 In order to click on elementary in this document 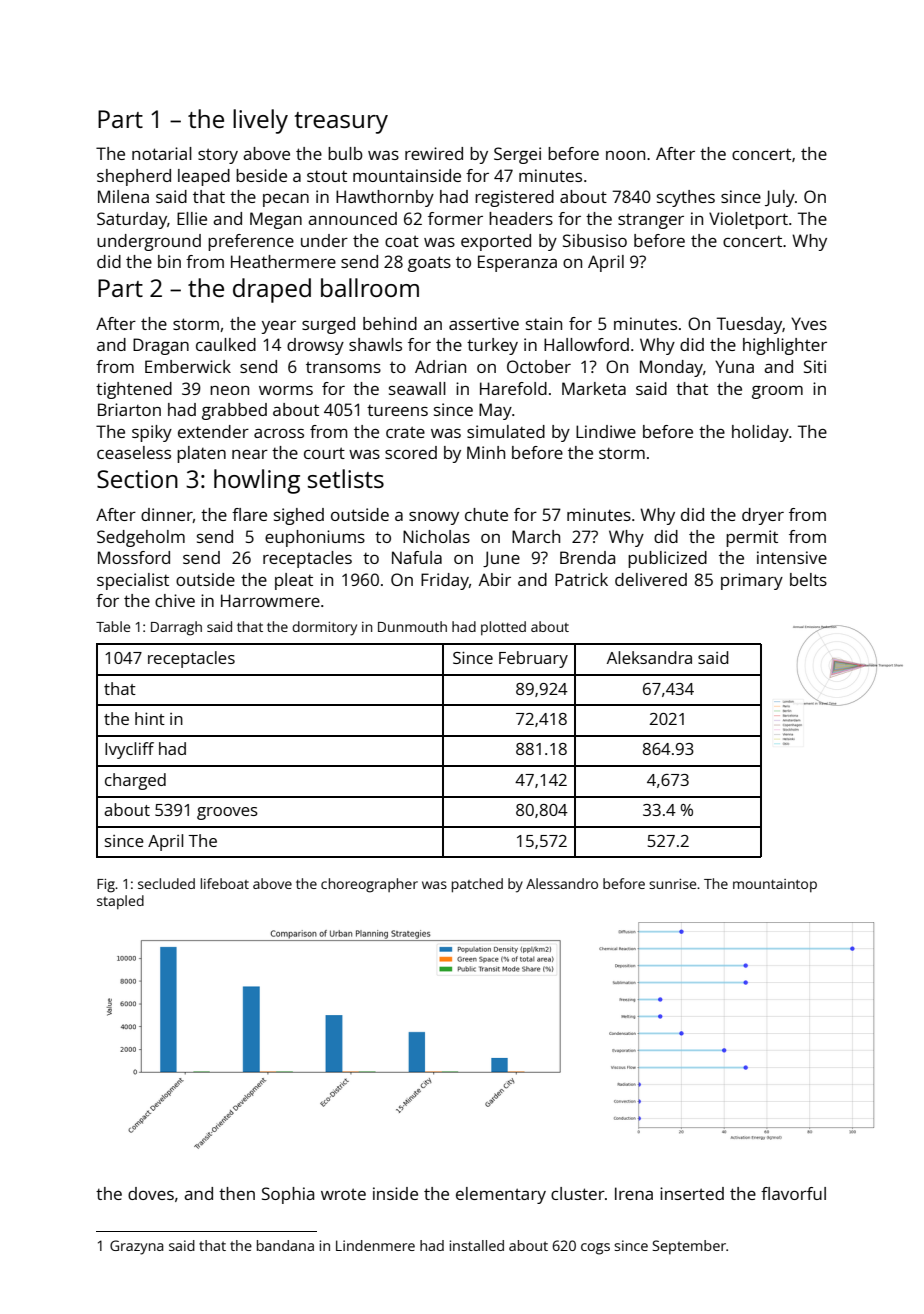, I will do `click(501, 1195)`.
